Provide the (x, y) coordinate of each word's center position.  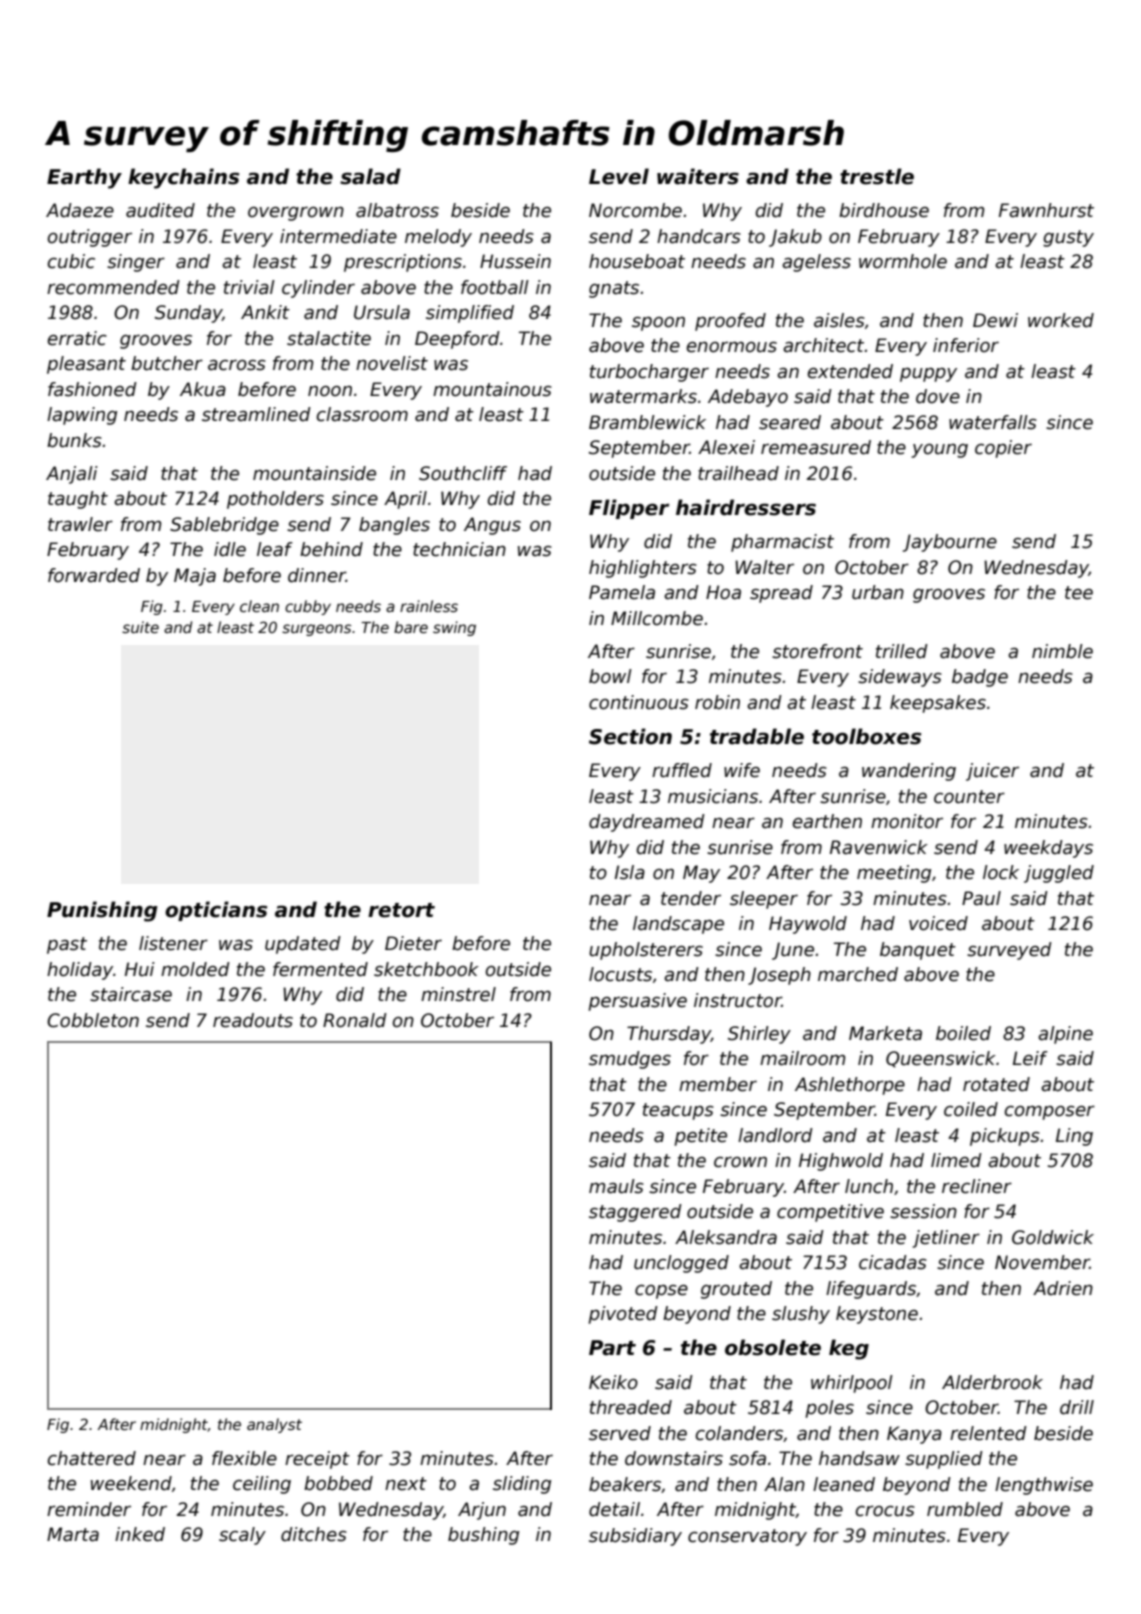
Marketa (885, 1033)
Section (630, 736)
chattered (91, 1458)
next (406, 1484)
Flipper (629, 509)
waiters (698, 176)
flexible (244, 1458)
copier (1003, 449)
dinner (317, 575)
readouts (253, 1020)
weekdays (1048, 849)
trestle (877, 176)
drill (1077, 1407)
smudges (630, 1060)
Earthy (84, 178)
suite (140, 627)
